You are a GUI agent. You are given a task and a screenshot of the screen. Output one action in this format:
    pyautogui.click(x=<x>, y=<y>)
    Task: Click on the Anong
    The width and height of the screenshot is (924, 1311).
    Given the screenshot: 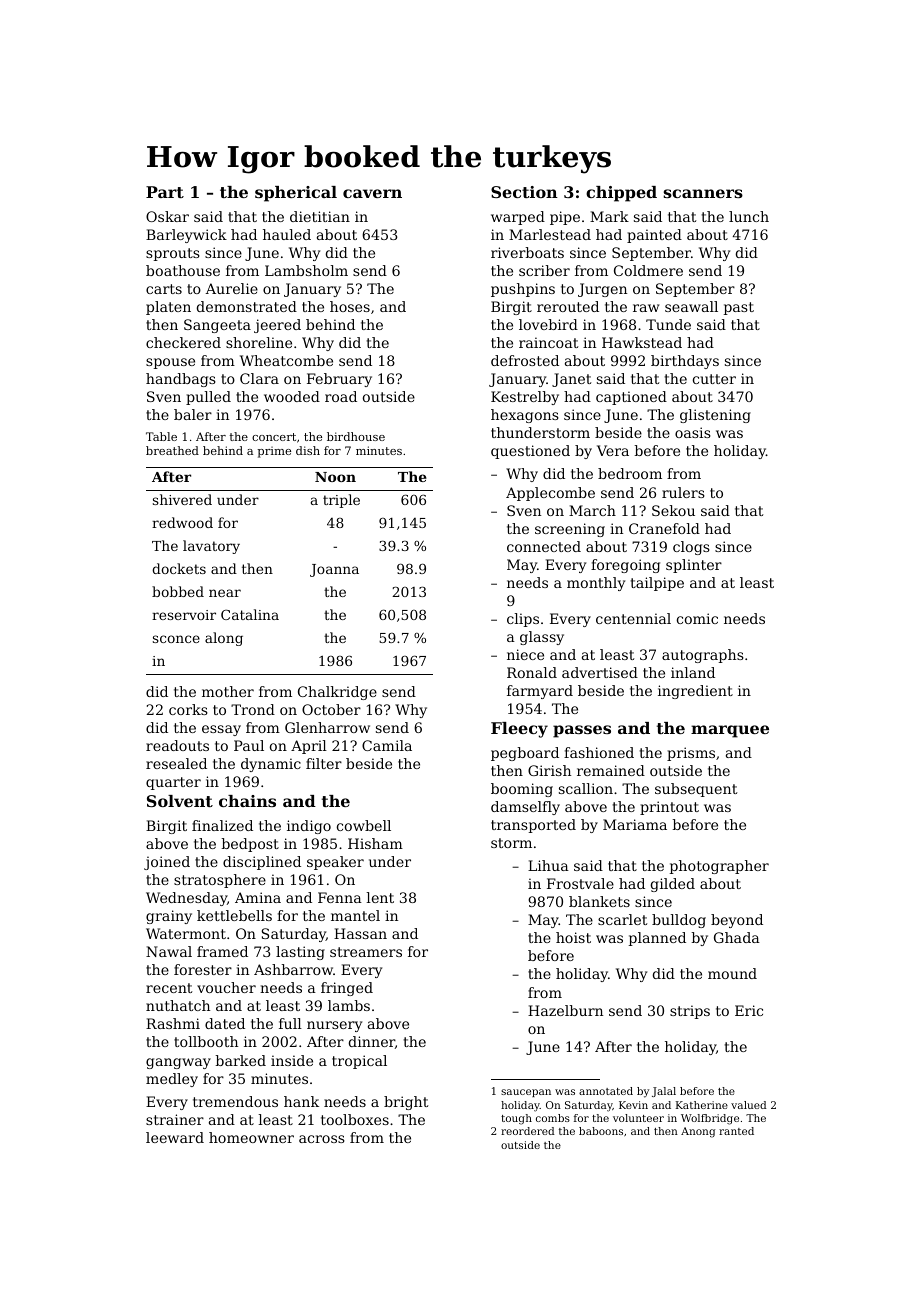 What is the action you would take?
    pyautogui.click(x=698, y=1132)
